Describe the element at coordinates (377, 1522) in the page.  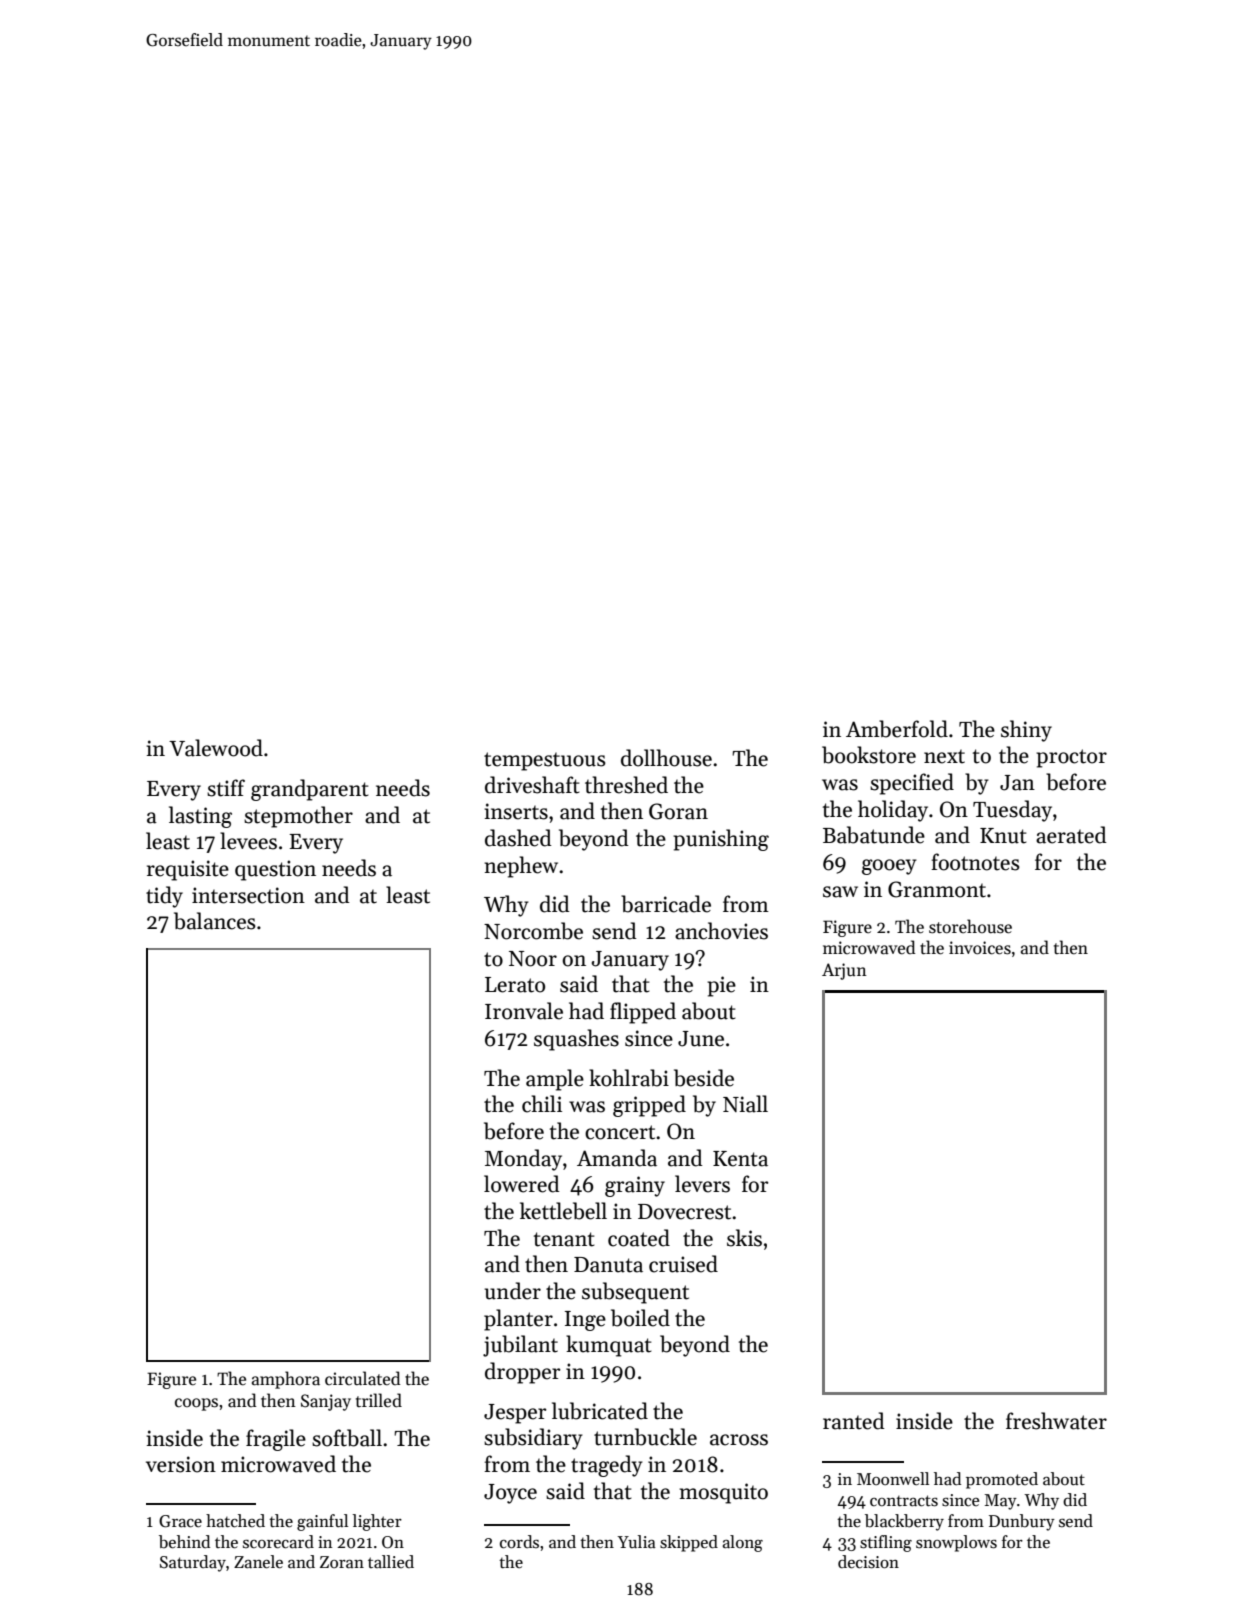
I see `lighter` at that location.
